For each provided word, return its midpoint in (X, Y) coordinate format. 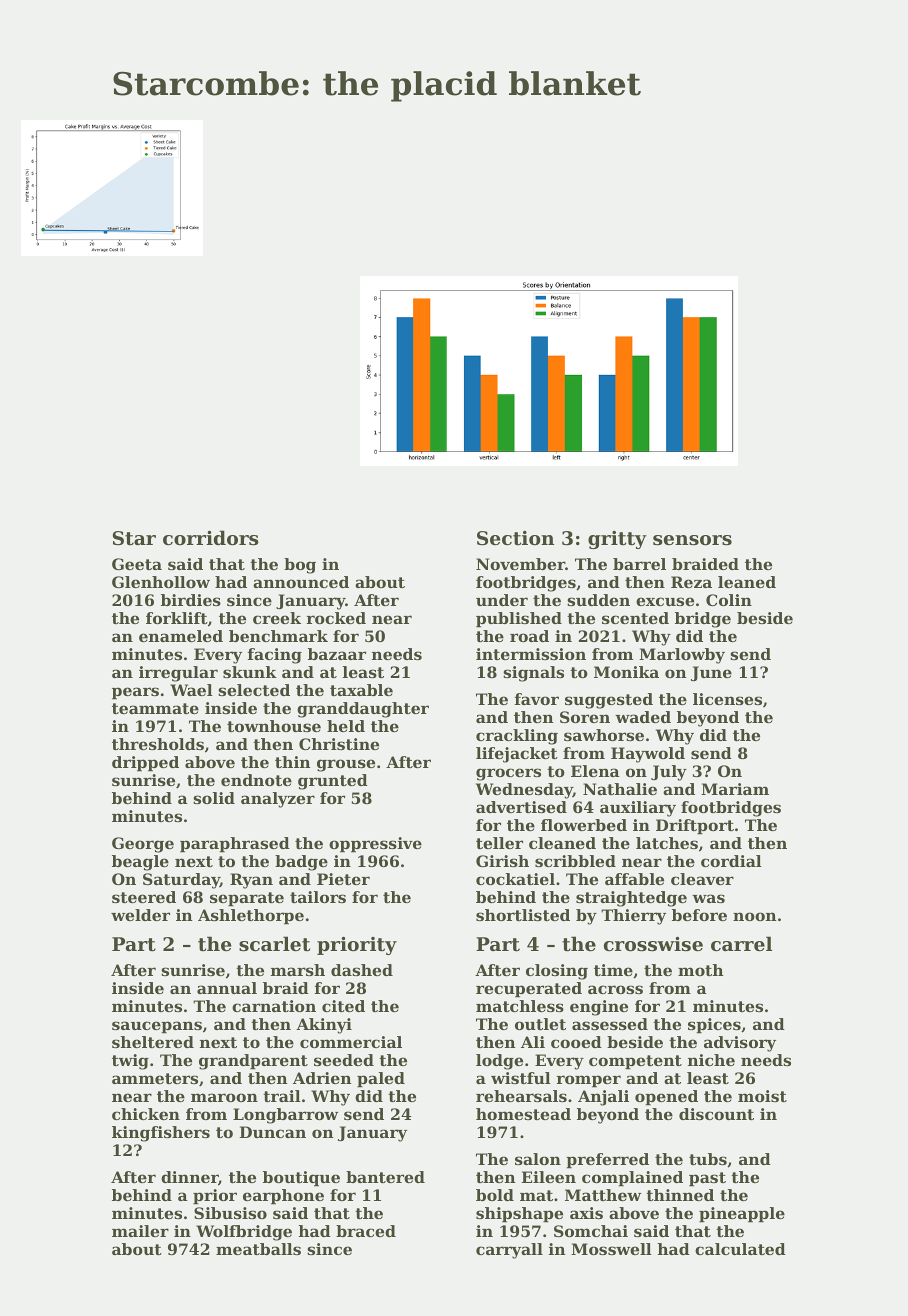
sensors (692, 540)
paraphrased (235, 845)
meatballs (258, 1249)
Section (515, 538)
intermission (531, 654)
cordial (731, 861)
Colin (729, 600)
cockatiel (515, 879)
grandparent (253, 1062)
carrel (741, 943)
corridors (211, 538)
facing (275, 656)
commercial (351, 1042)
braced (366, 1231)
